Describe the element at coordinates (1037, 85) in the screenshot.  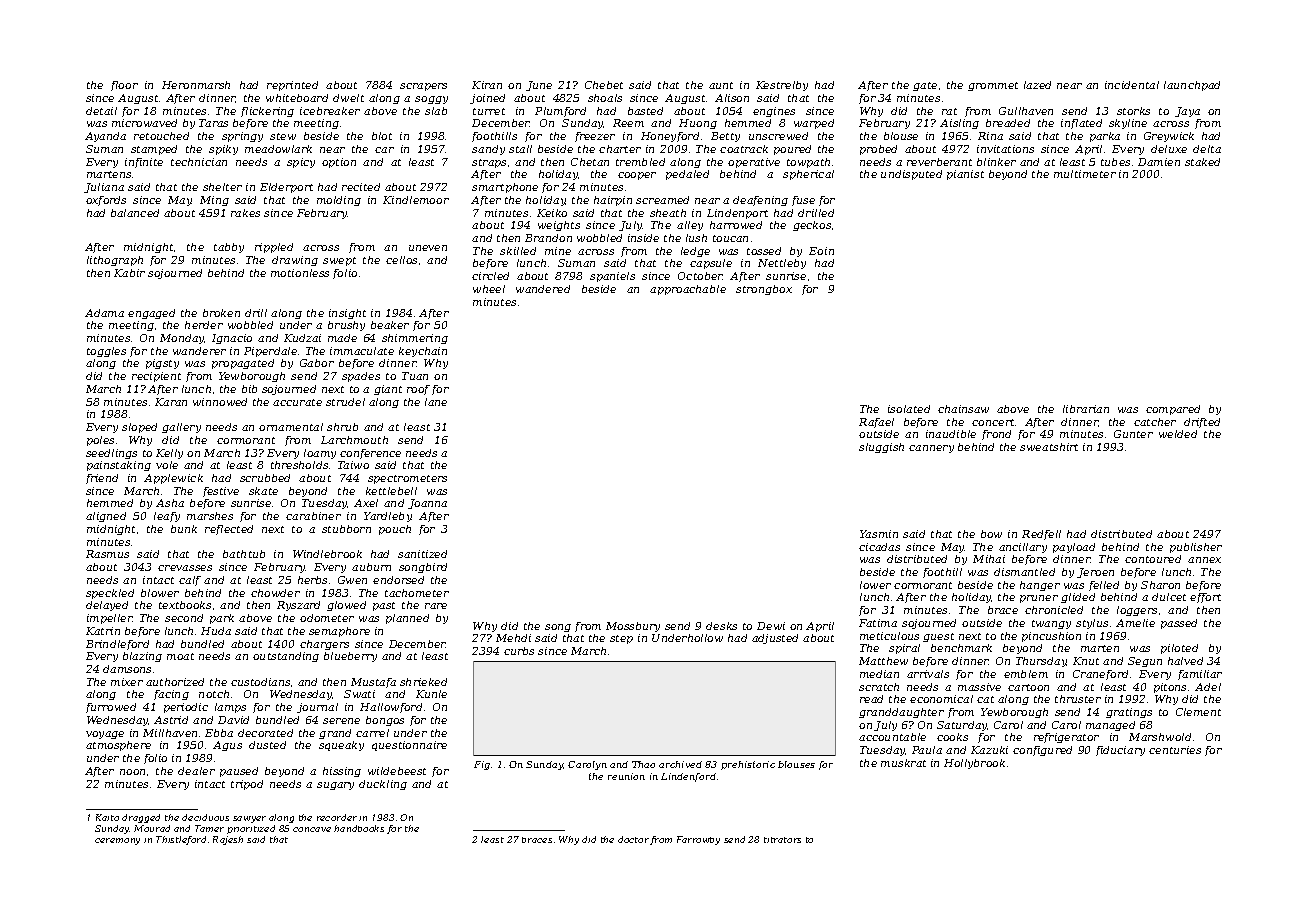
I see `lazed` at that location.
